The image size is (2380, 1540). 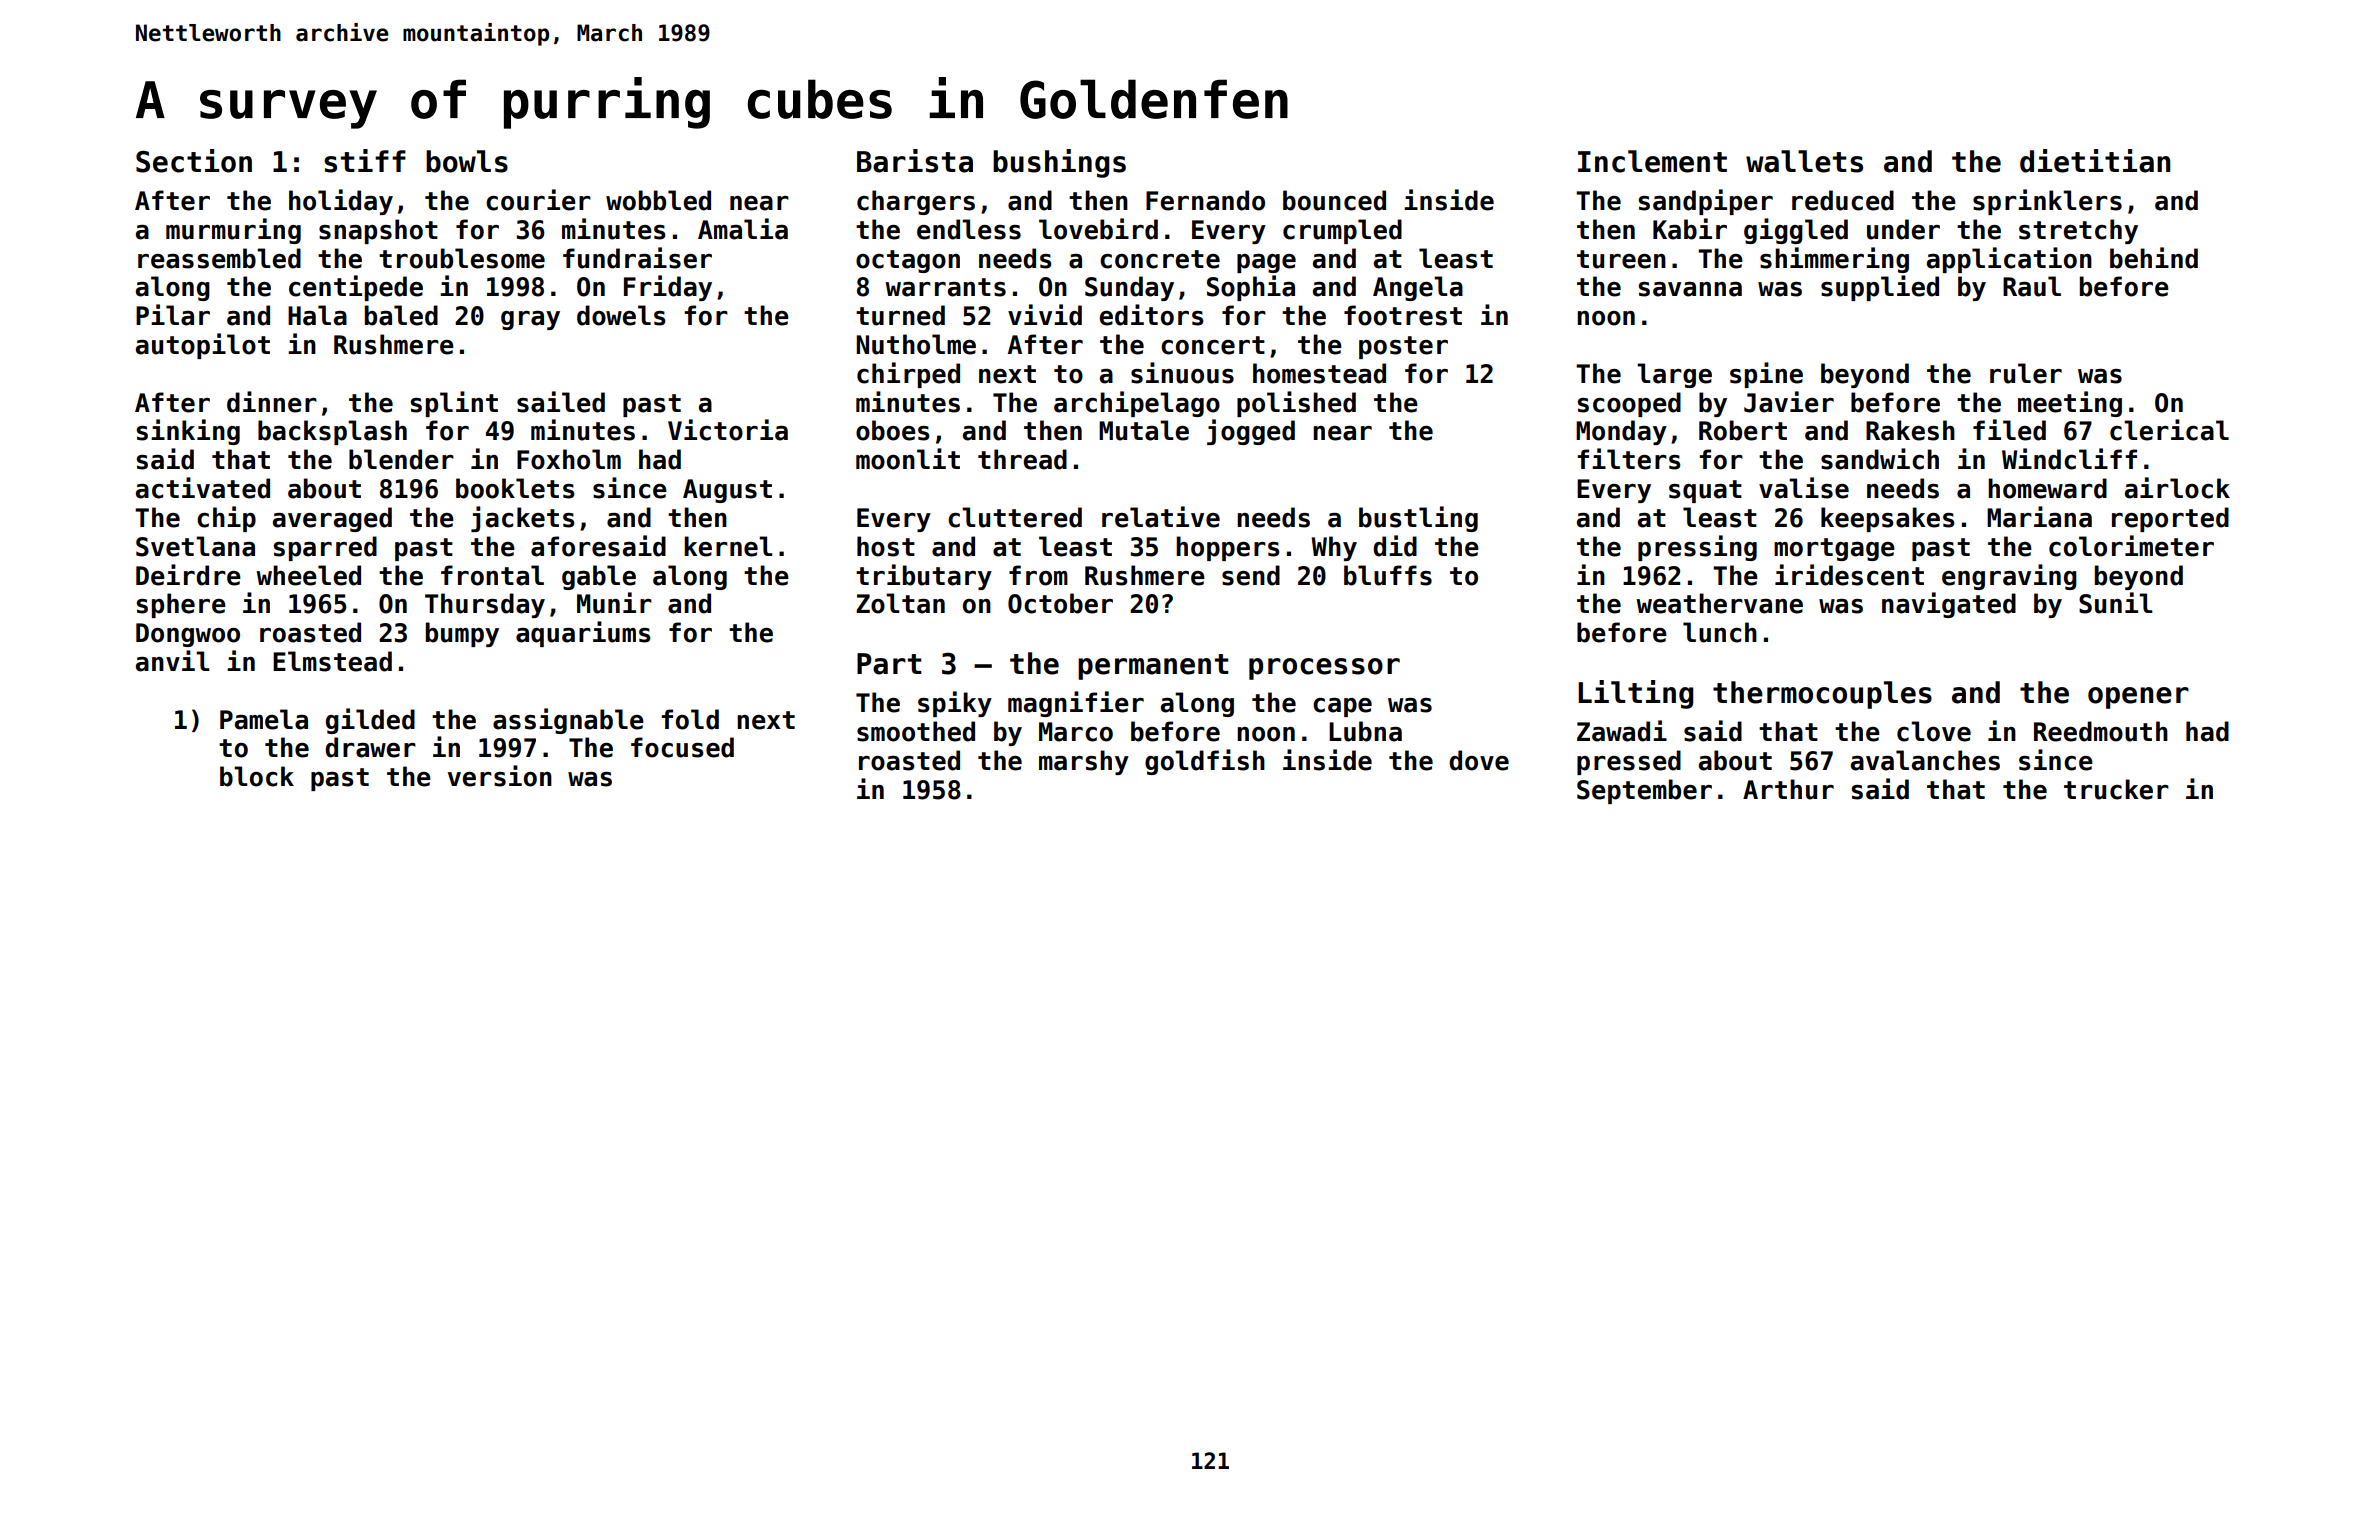 I want to click on Nutholme, so click(x=916, y=344).
